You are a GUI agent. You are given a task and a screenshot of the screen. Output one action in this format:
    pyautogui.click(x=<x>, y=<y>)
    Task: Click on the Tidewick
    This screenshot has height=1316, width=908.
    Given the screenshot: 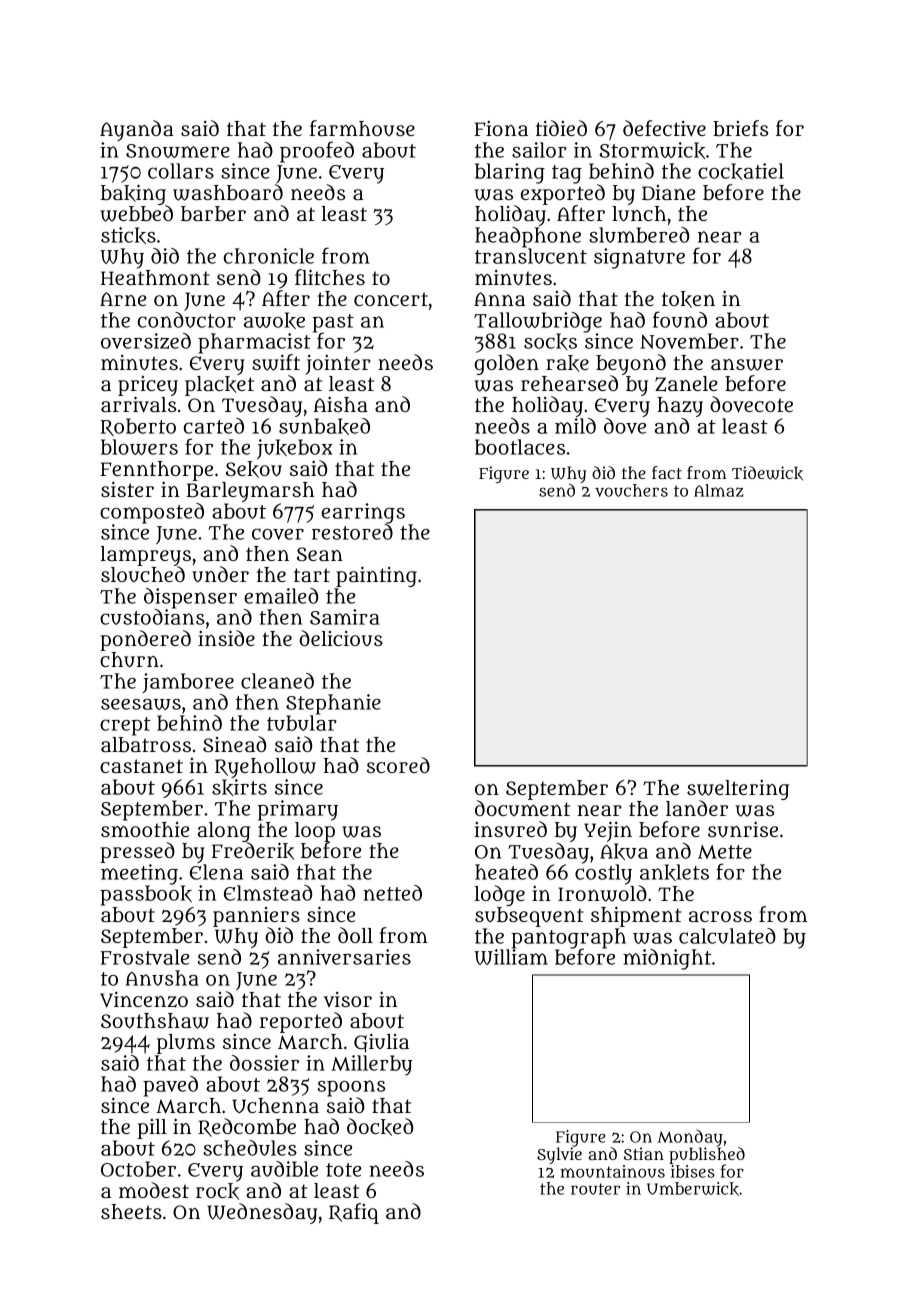 What is the action you would take?
    pyautogui.click(x=767, y=473)
